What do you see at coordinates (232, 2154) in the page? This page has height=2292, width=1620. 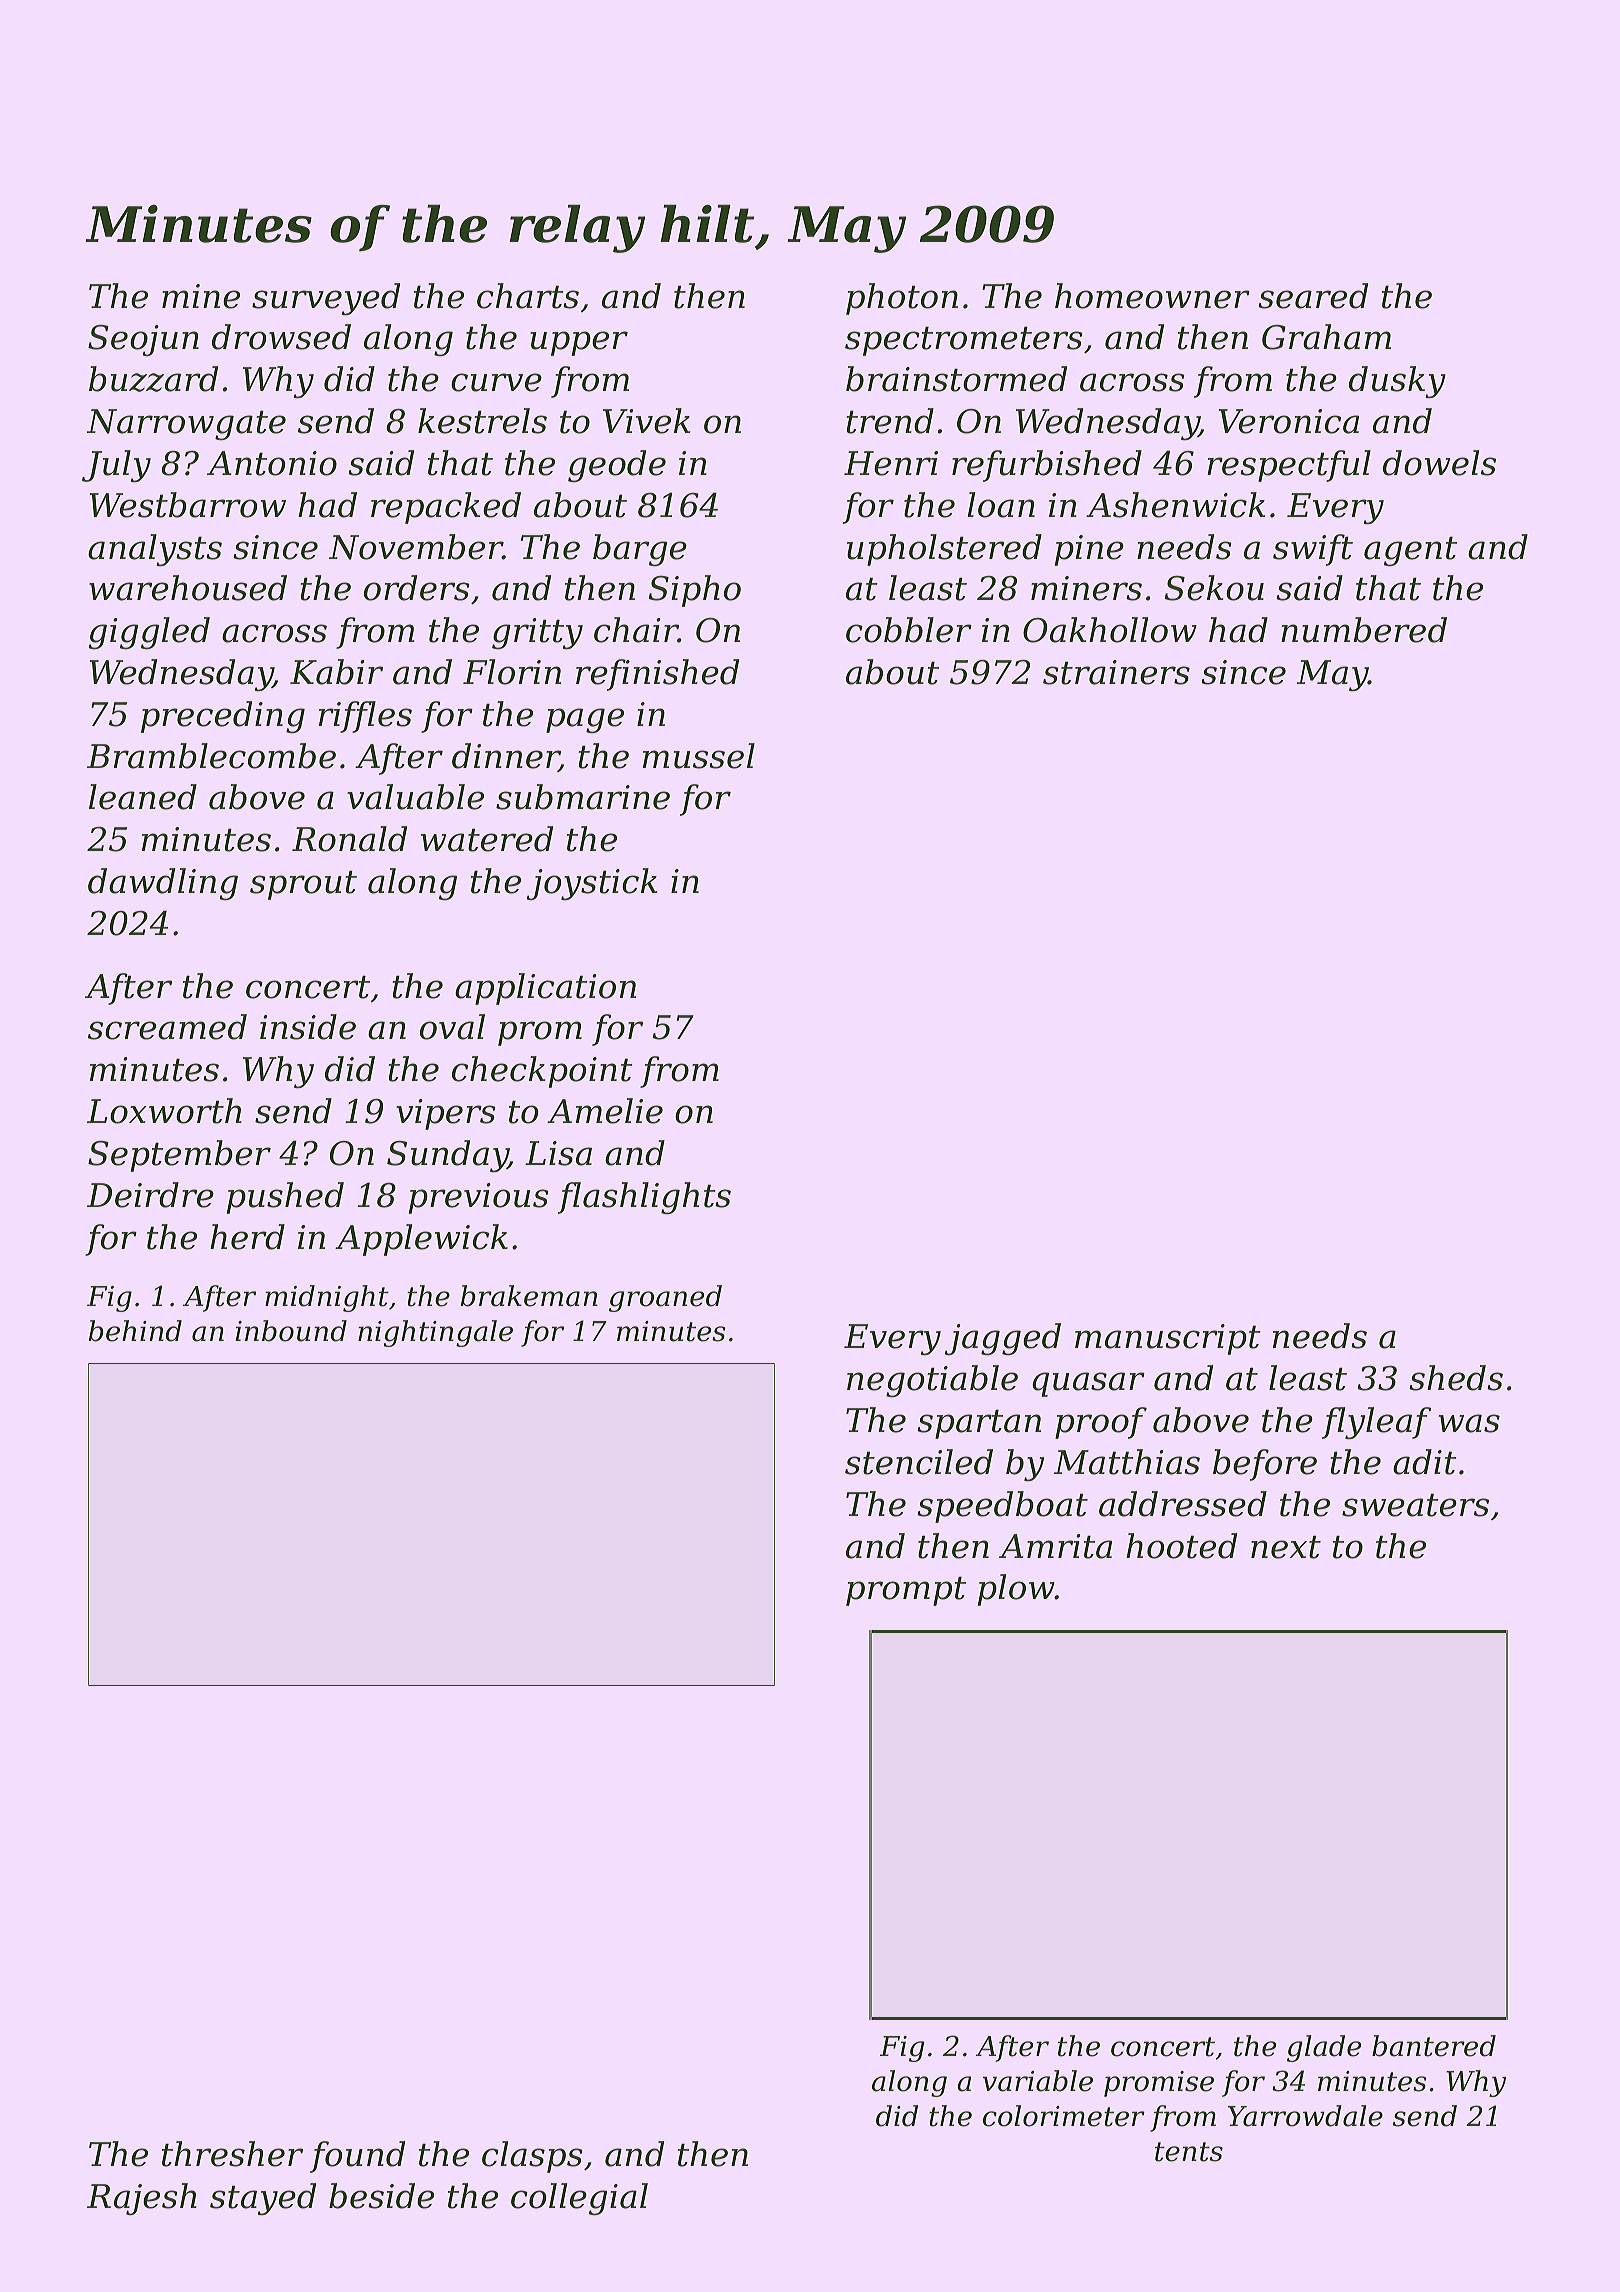 I see `thresher` at bounding box center [232, 2154].
